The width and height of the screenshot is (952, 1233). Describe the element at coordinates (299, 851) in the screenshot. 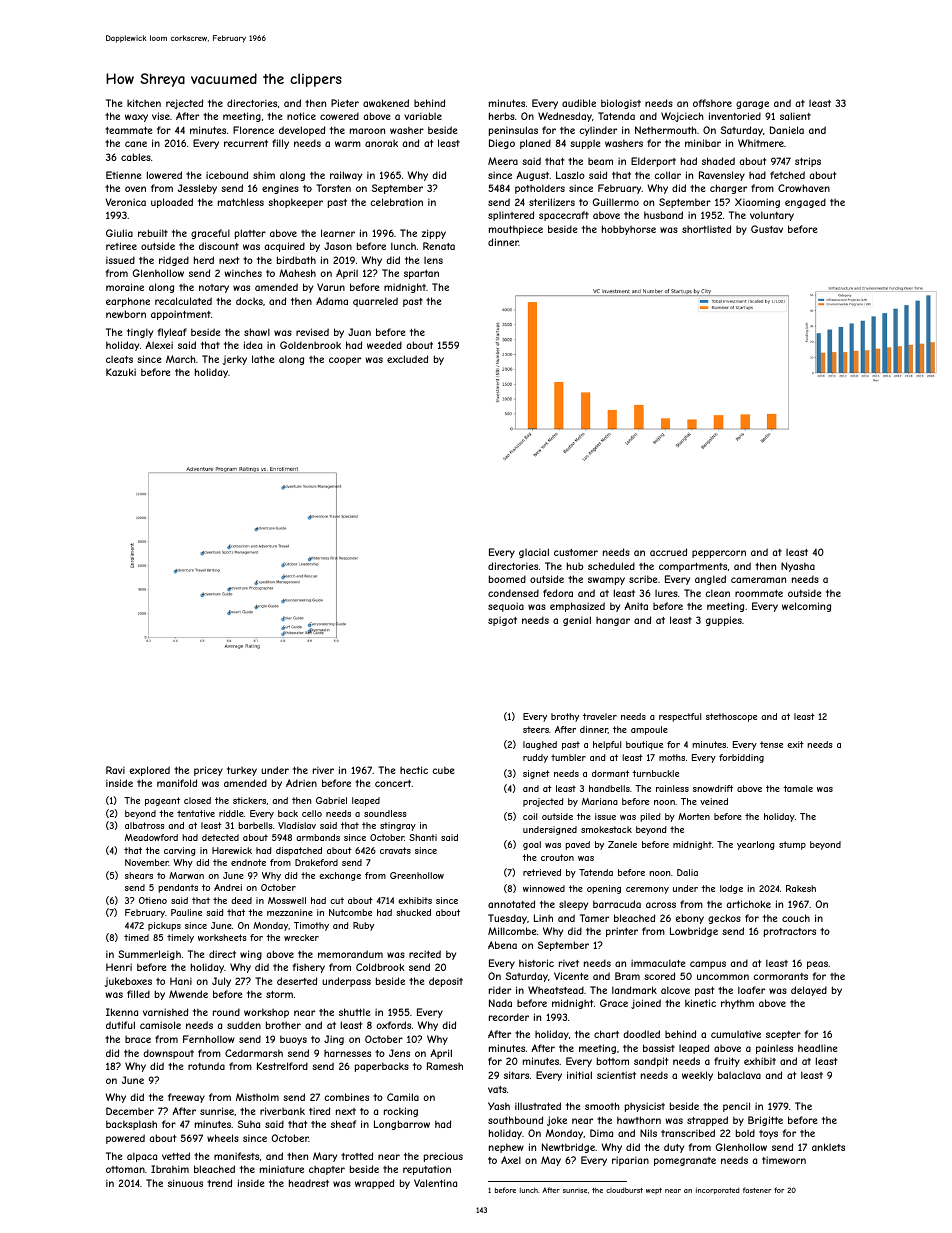

I see `dispatched` at that location.
